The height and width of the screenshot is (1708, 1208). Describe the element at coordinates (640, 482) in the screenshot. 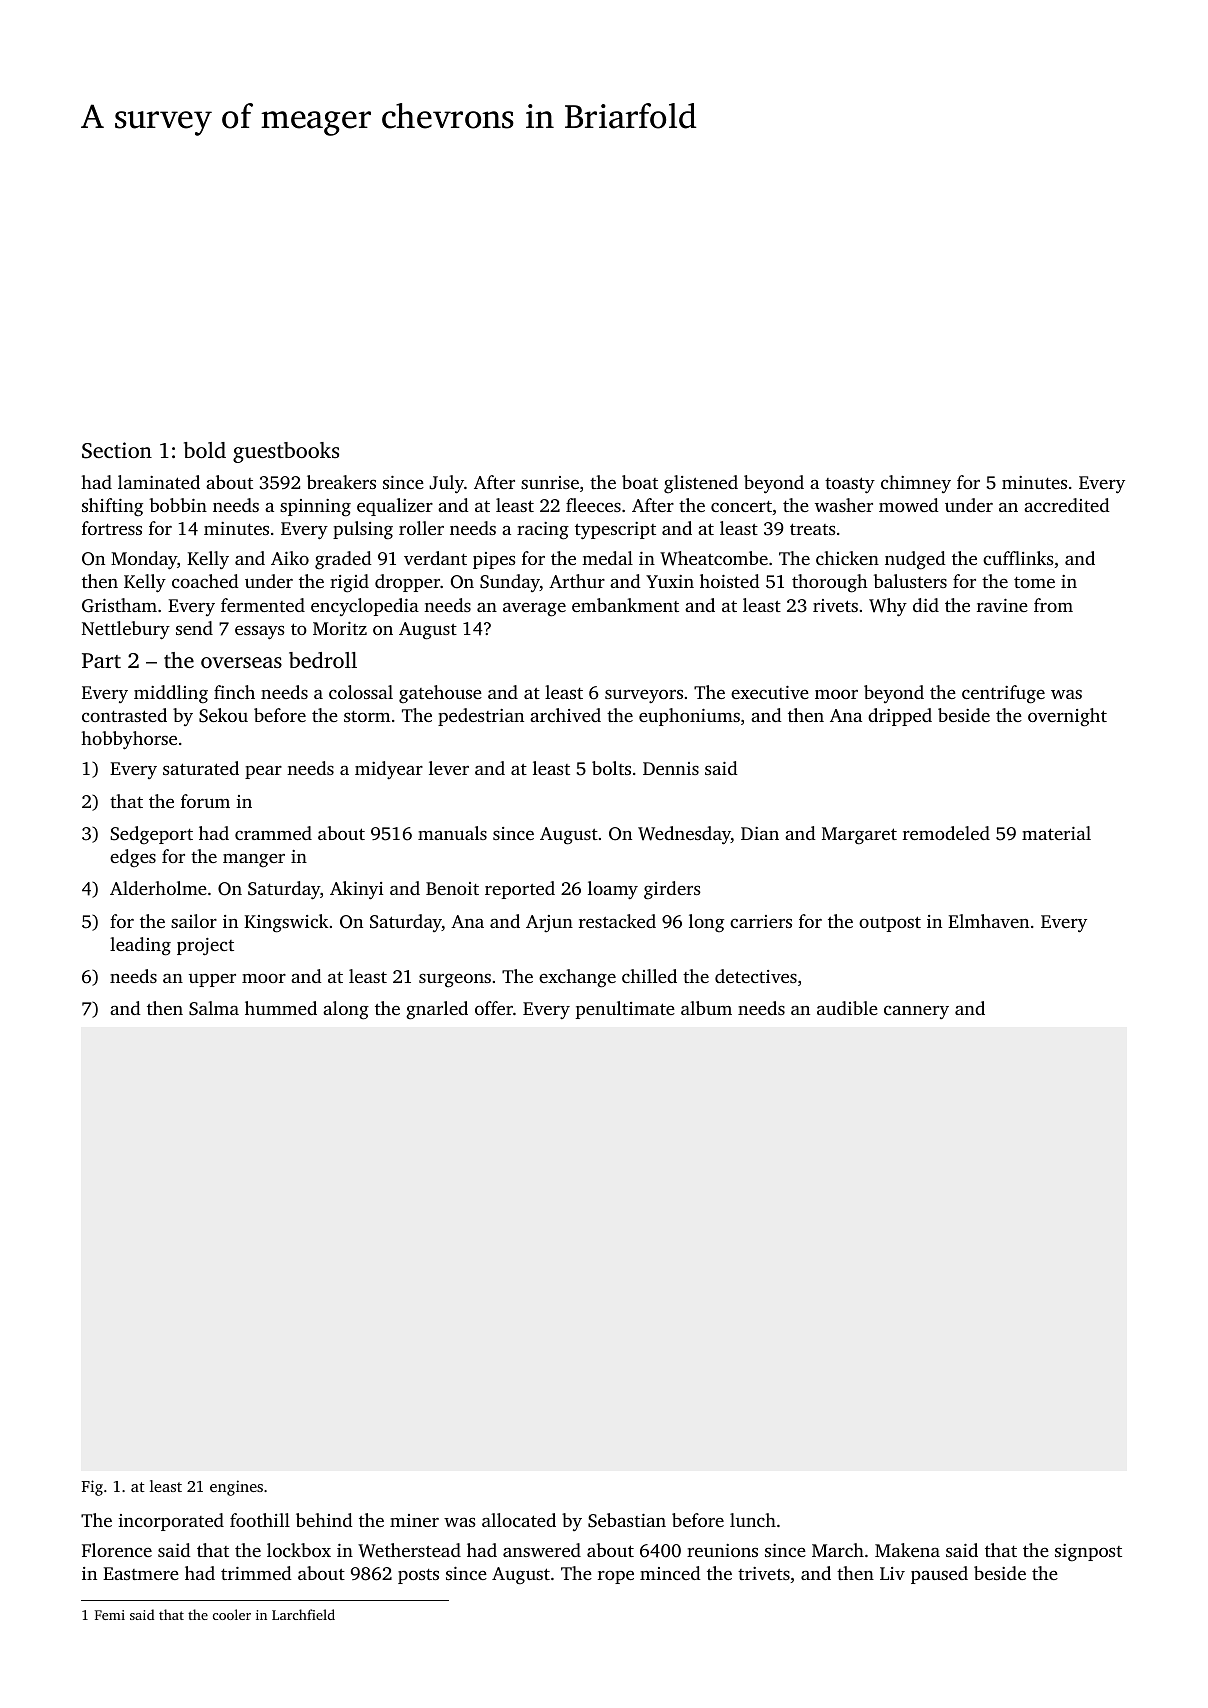

I see `boat` at that location.
